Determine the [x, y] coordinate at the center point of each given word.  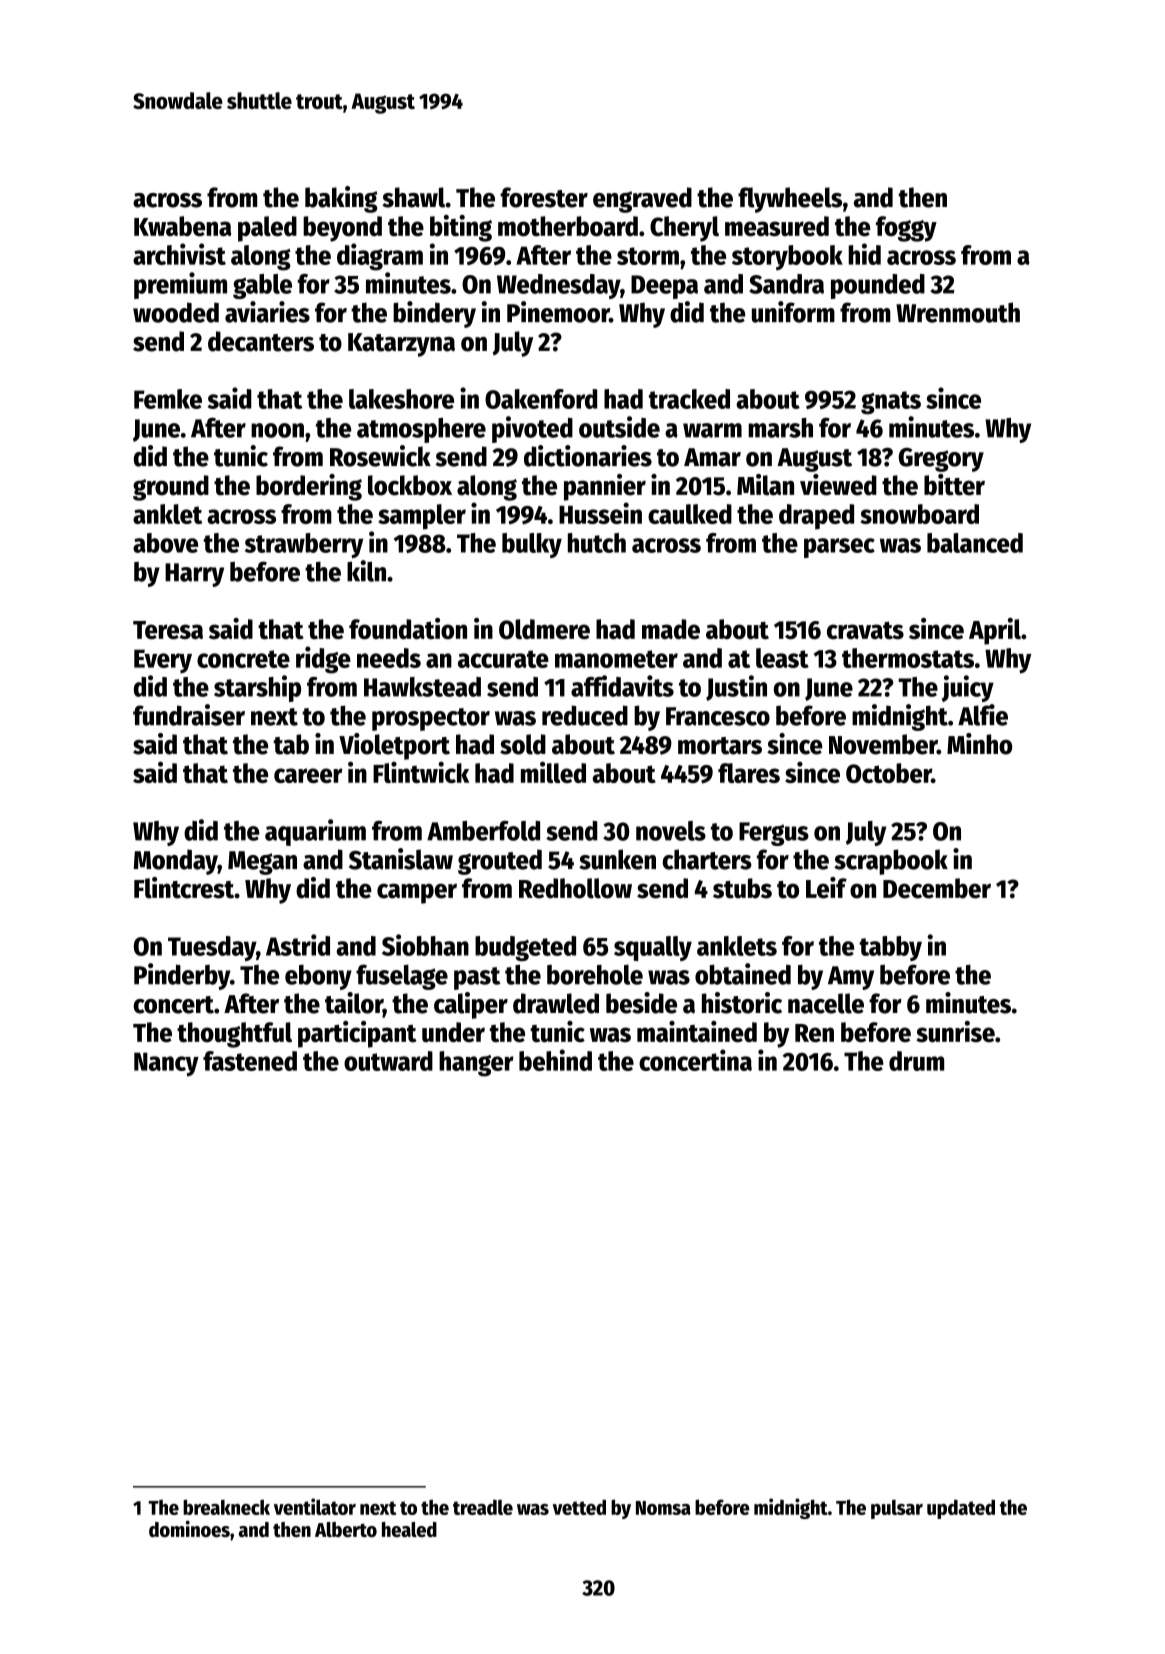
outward [388, 1061]
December [937, 888]
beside [641, 1003]
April [995, 631]
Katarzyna [401, 345]
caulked [690, 514]
